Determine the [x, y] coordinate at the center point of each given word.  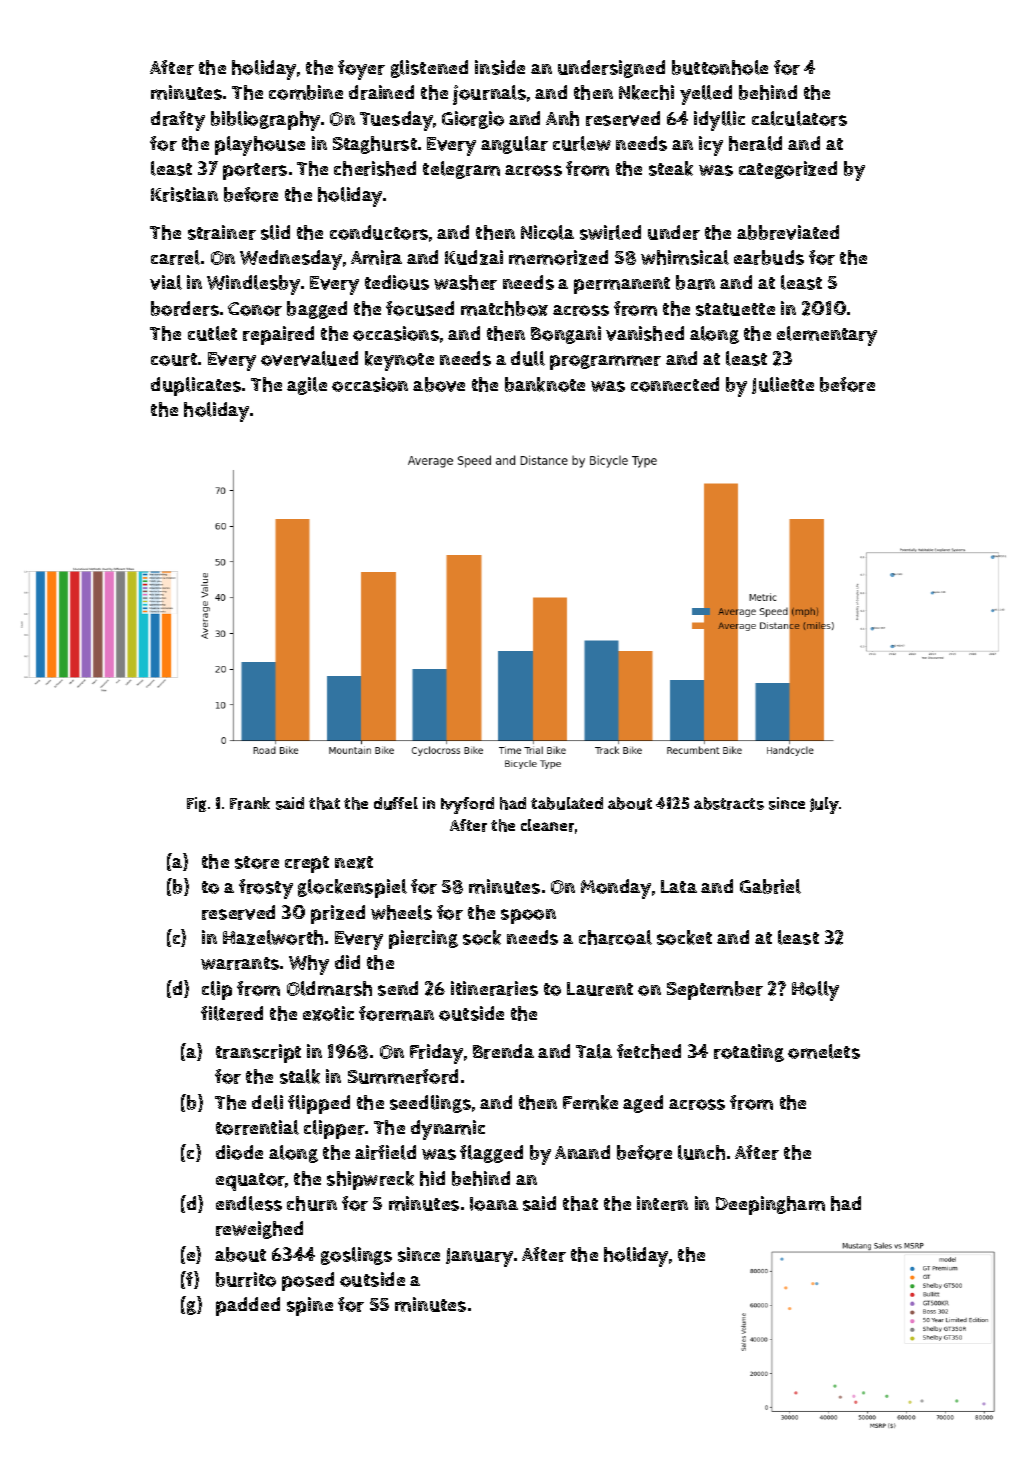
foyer [361, 70]
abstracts [729, 803]
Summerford [403, 1076]
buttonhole [720, 67]
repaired [278, 335]
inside [500, 67]
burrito [246, 1279]
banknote [545, 384]
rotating [749, 1053]
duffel [396, 803]
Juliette [783, 385]
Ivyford [467, 805]
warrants [240, 963]
